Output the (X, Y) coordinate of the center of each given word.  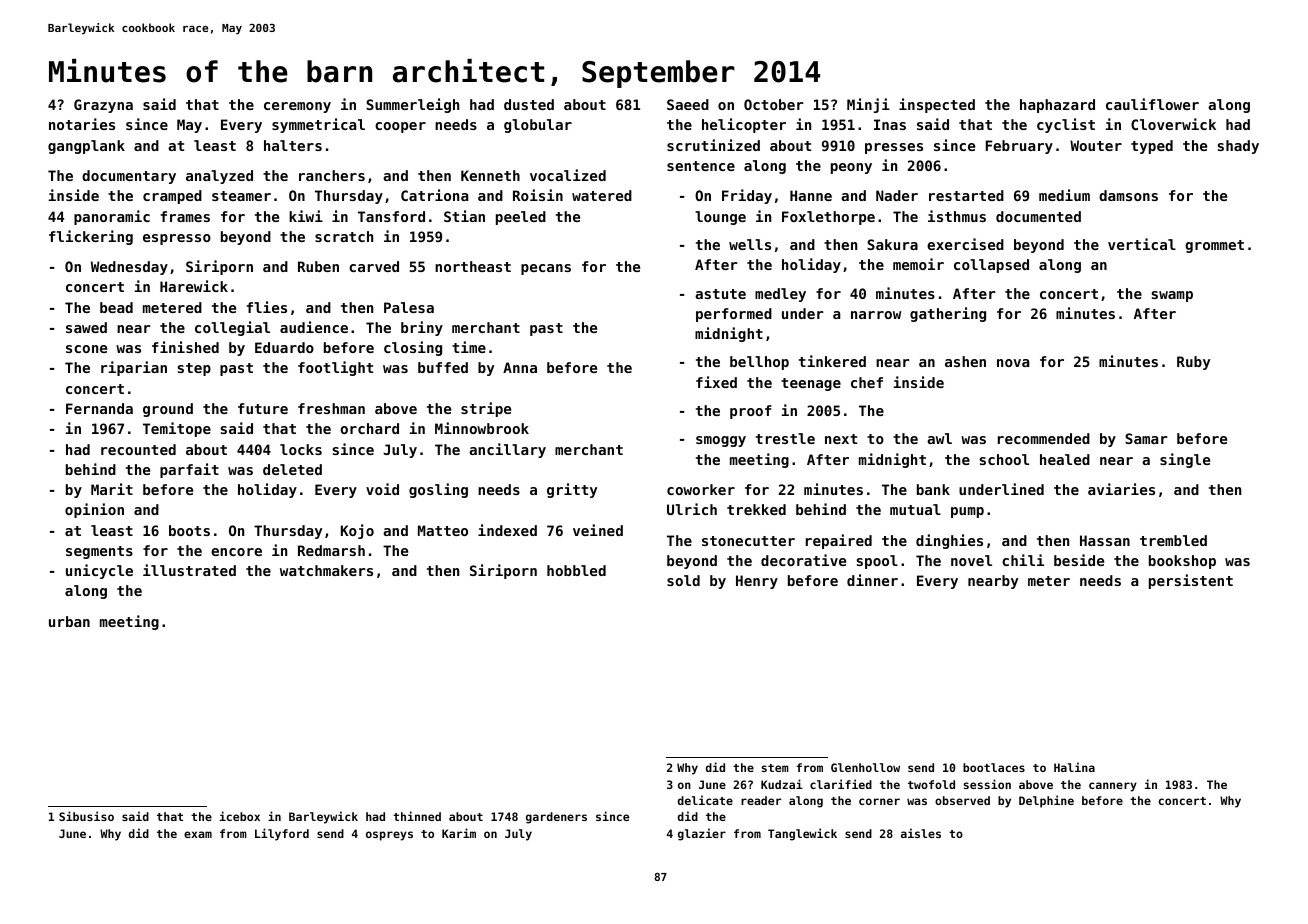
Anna (520, 367)
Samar (1146, 438)
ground (168, 410)
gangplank (86, 147)
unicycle (99, 571)
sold (683, 580)
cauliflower (1152, 104)
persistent (1191, 581)
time (469, 347)
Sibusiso (86, 816)
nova (1013, 363)
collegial (232, 328)
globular (538, 126)
